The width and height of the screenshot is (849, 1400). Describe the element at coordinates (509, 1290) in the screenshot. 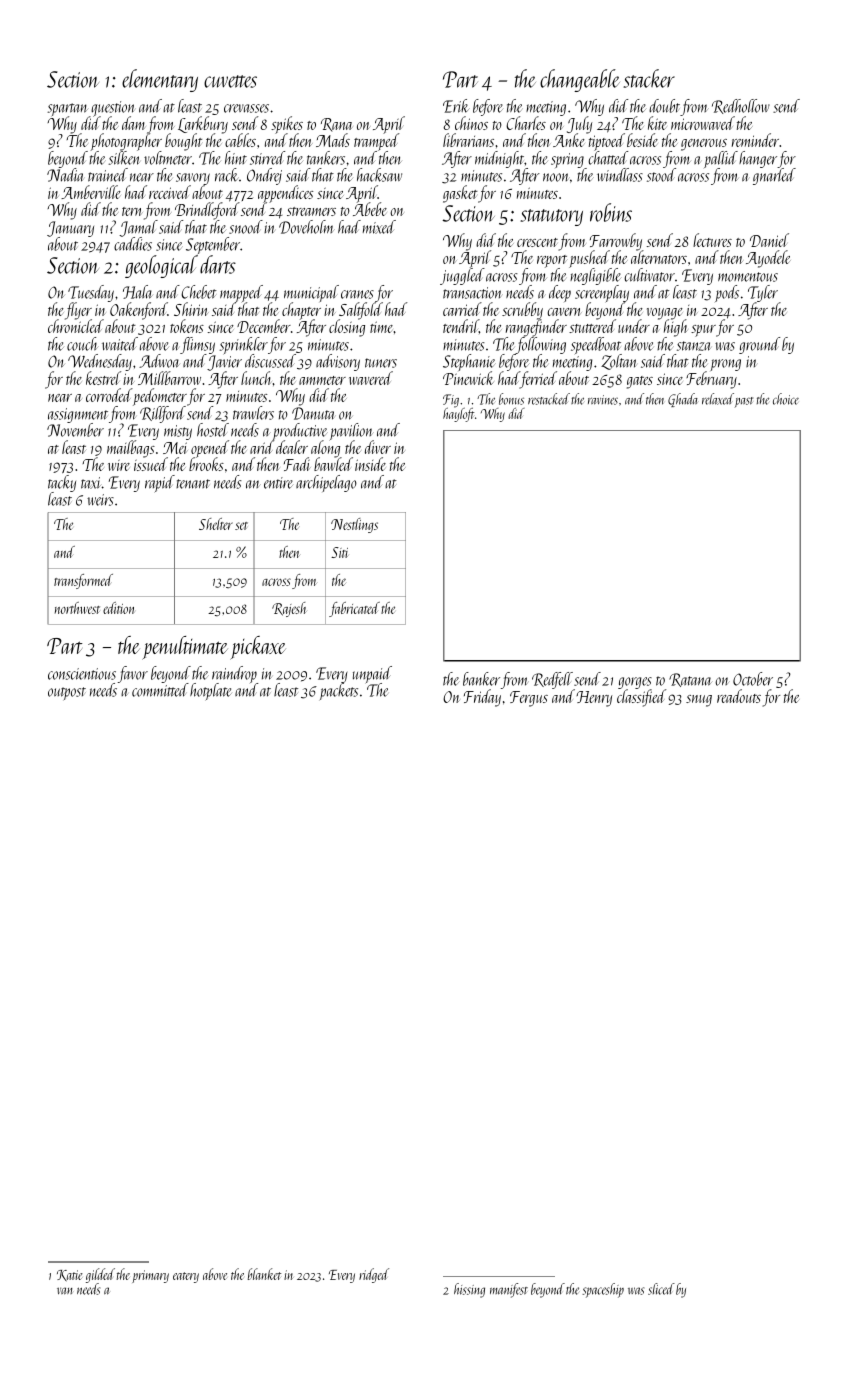

I see `manifest` at that location.
